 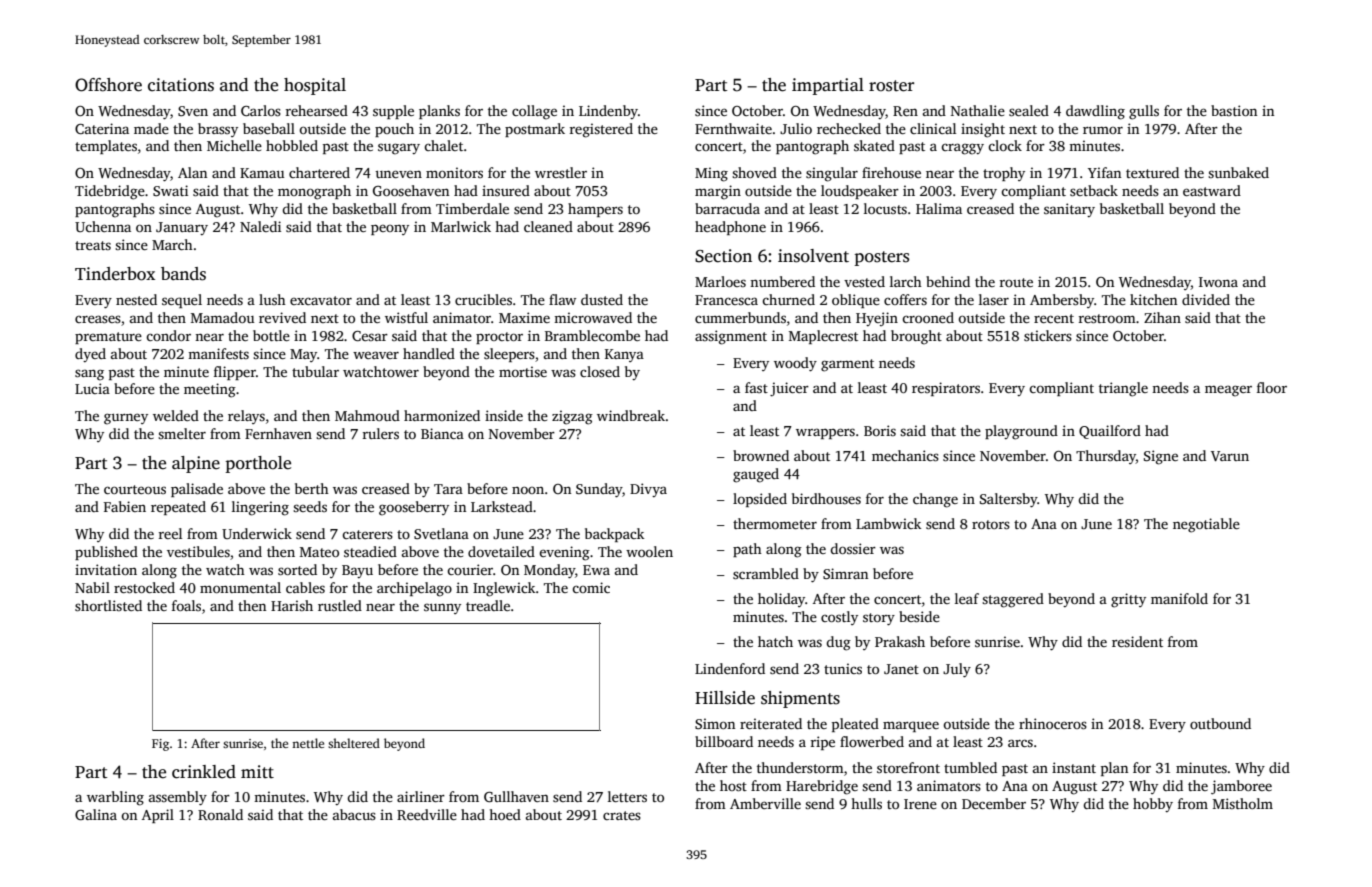 What do you see at coordinates (106, 553) in the screenshot?
I see `published` at bounding box center [106, 553].
